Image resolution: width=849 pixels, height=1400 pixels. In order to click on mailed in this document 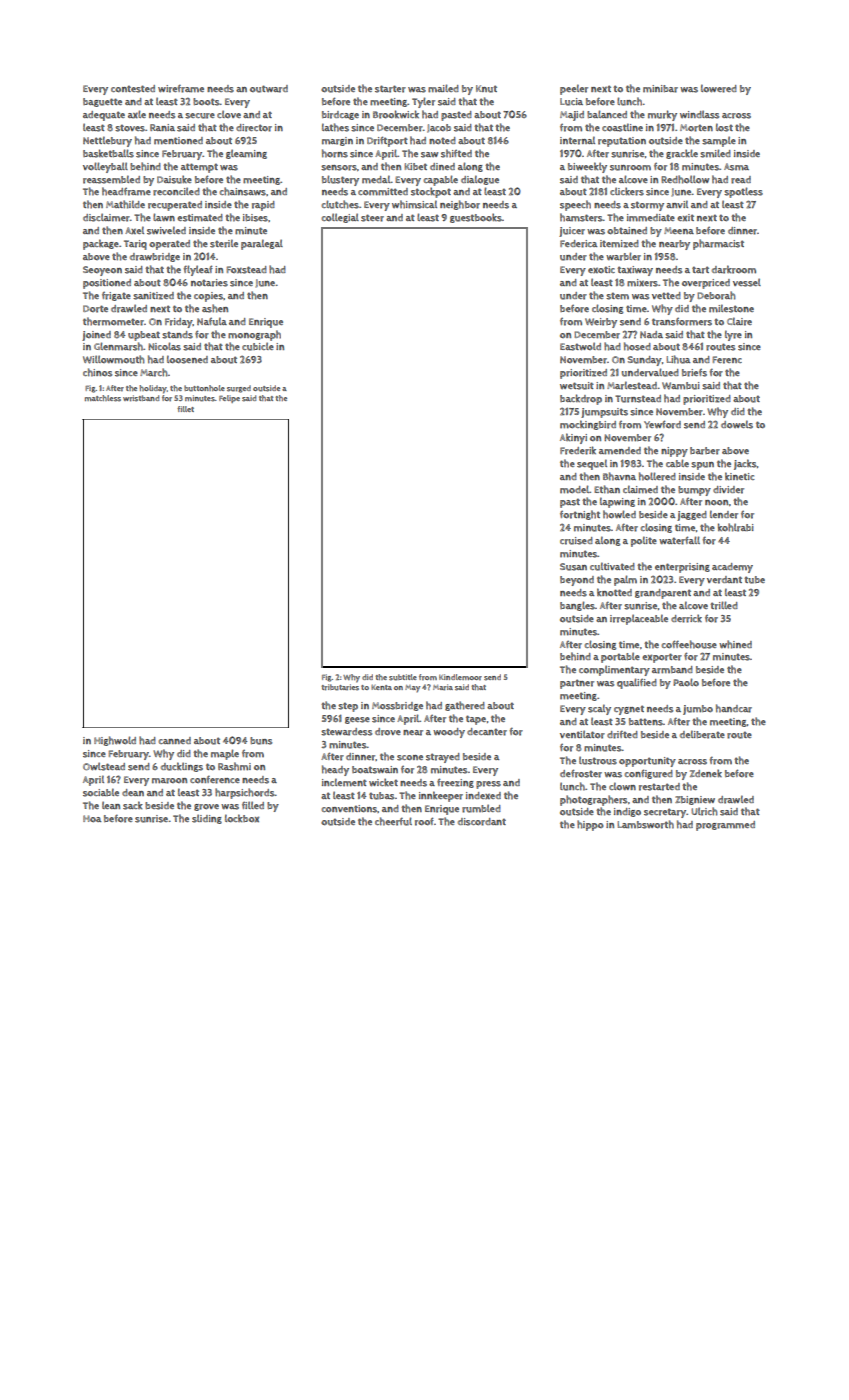, I will do `click(443, 88)`.
